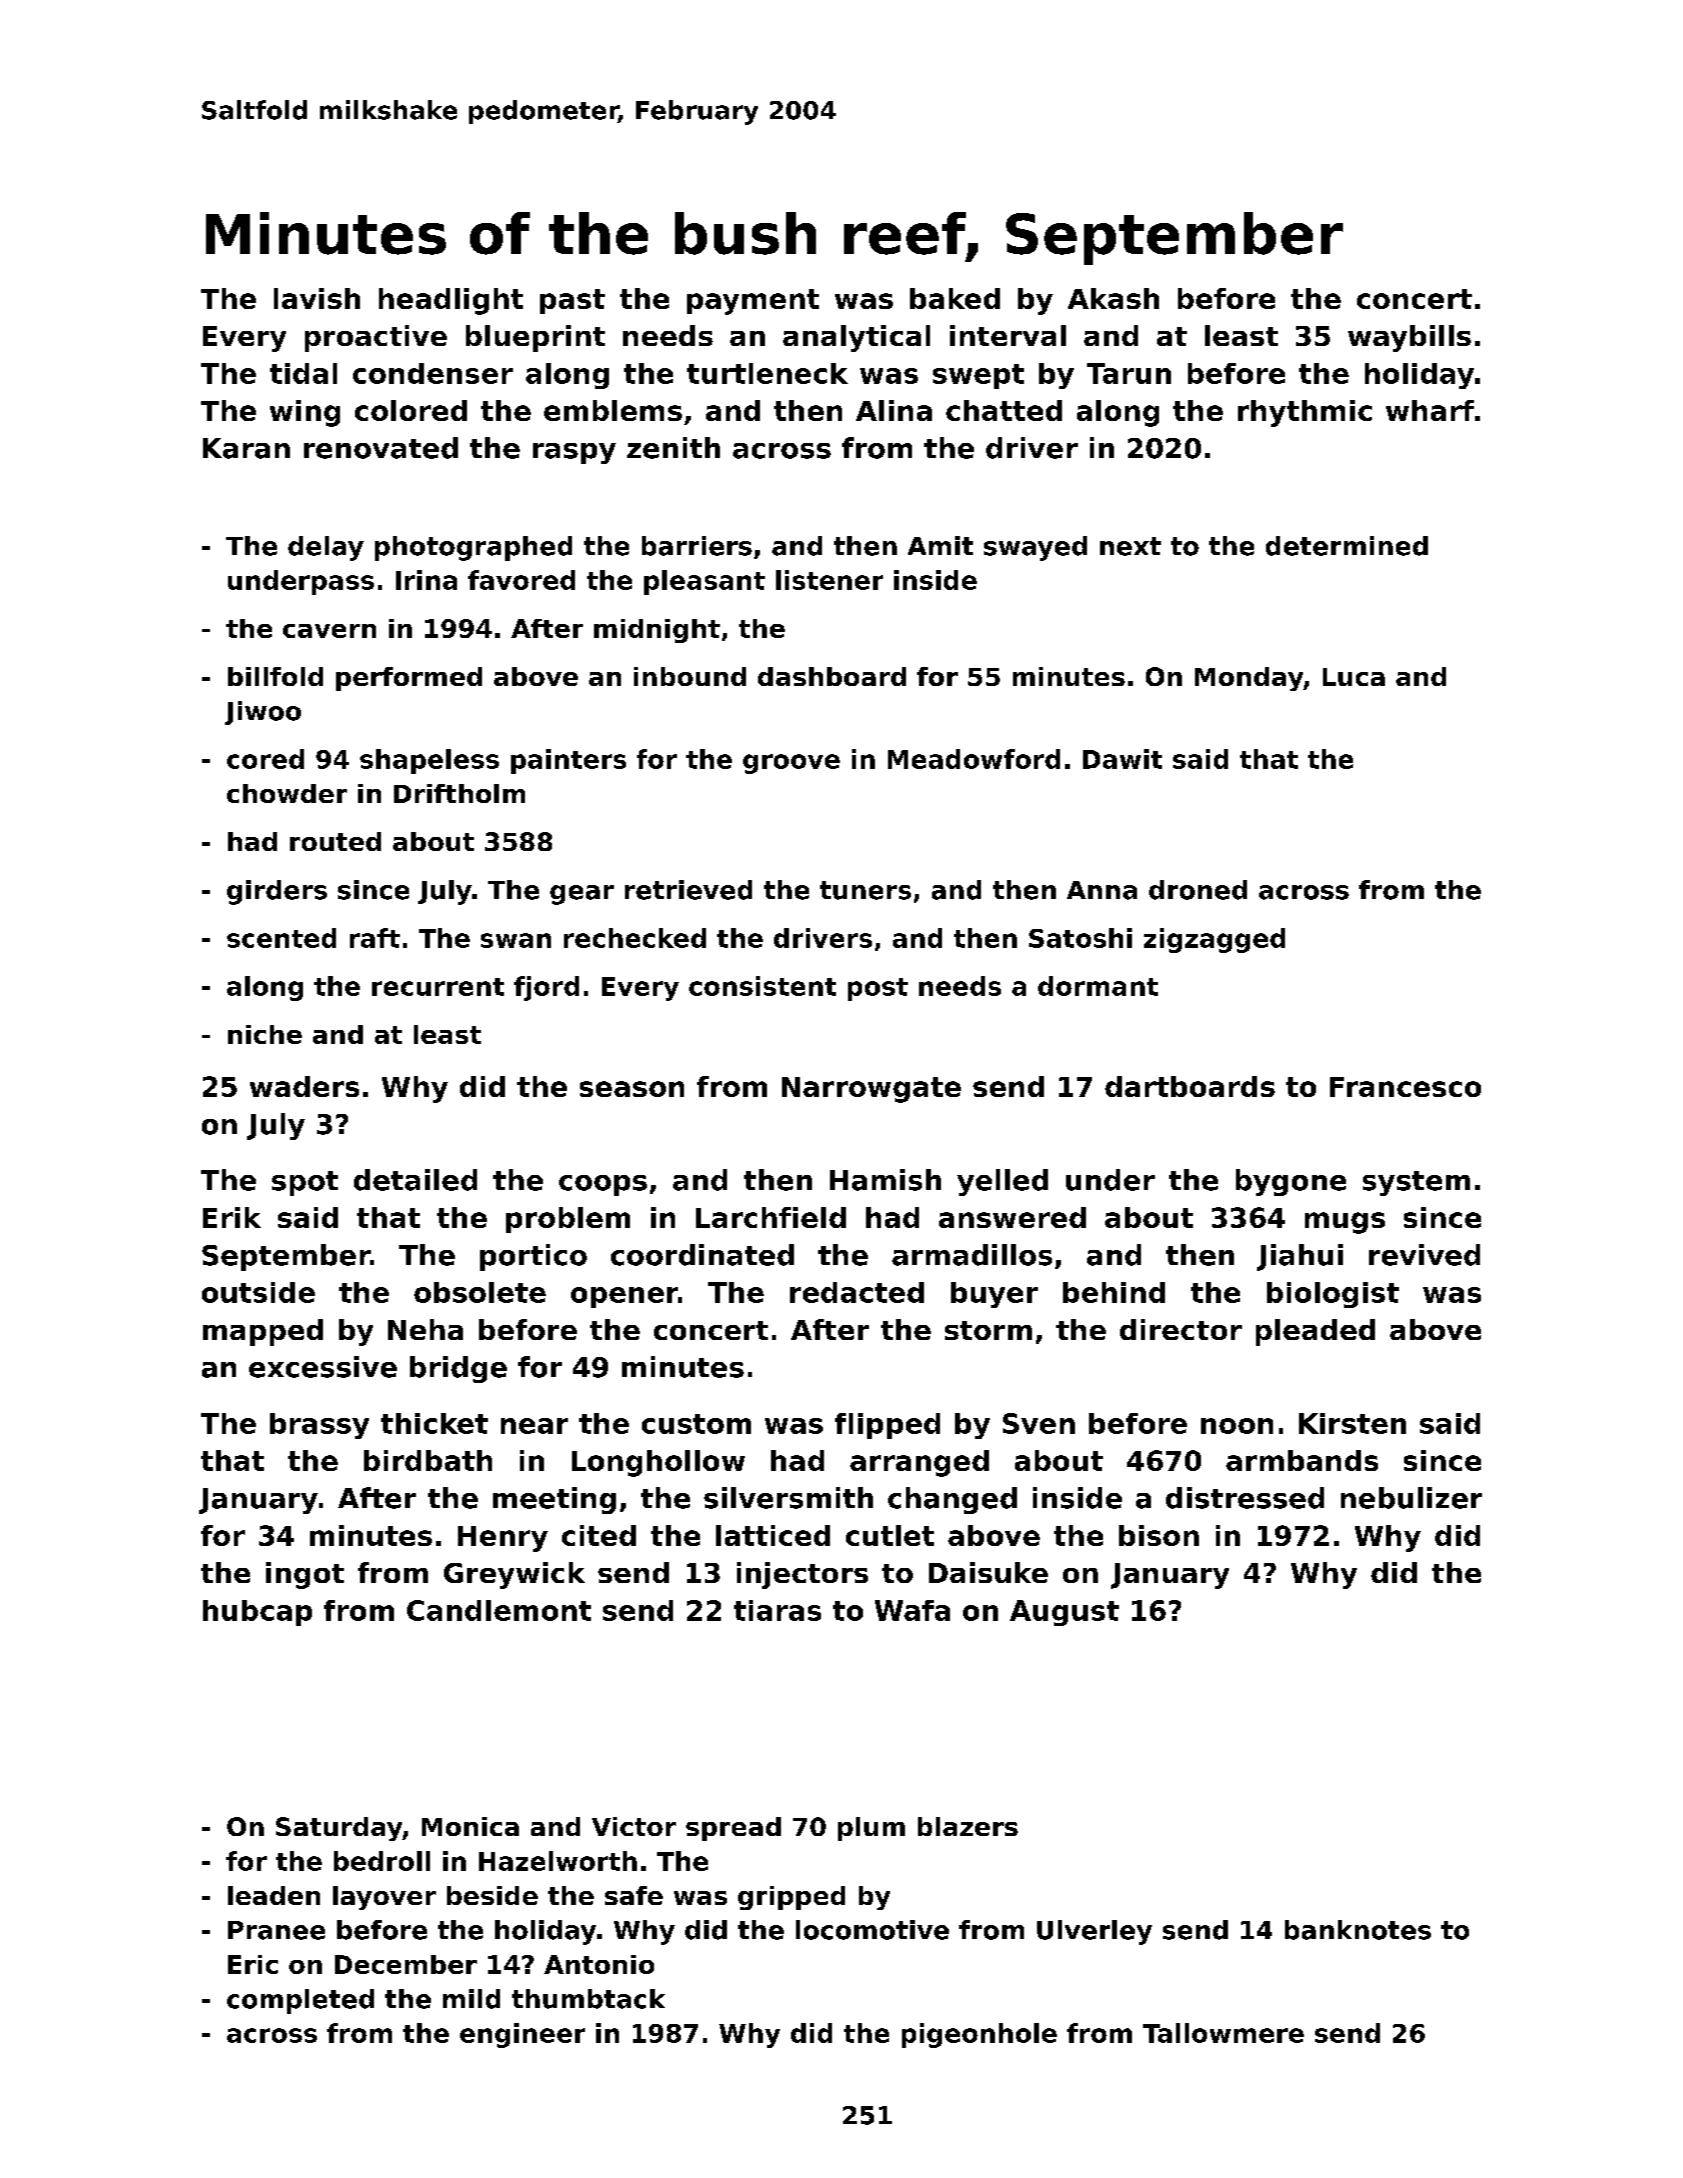 Image resolution: width=1683 pixels, height=2178 pixels. What do you see at coordinates (451, 301) in the screenshot?
I see `headlight` at bounding box center [451, 301].
